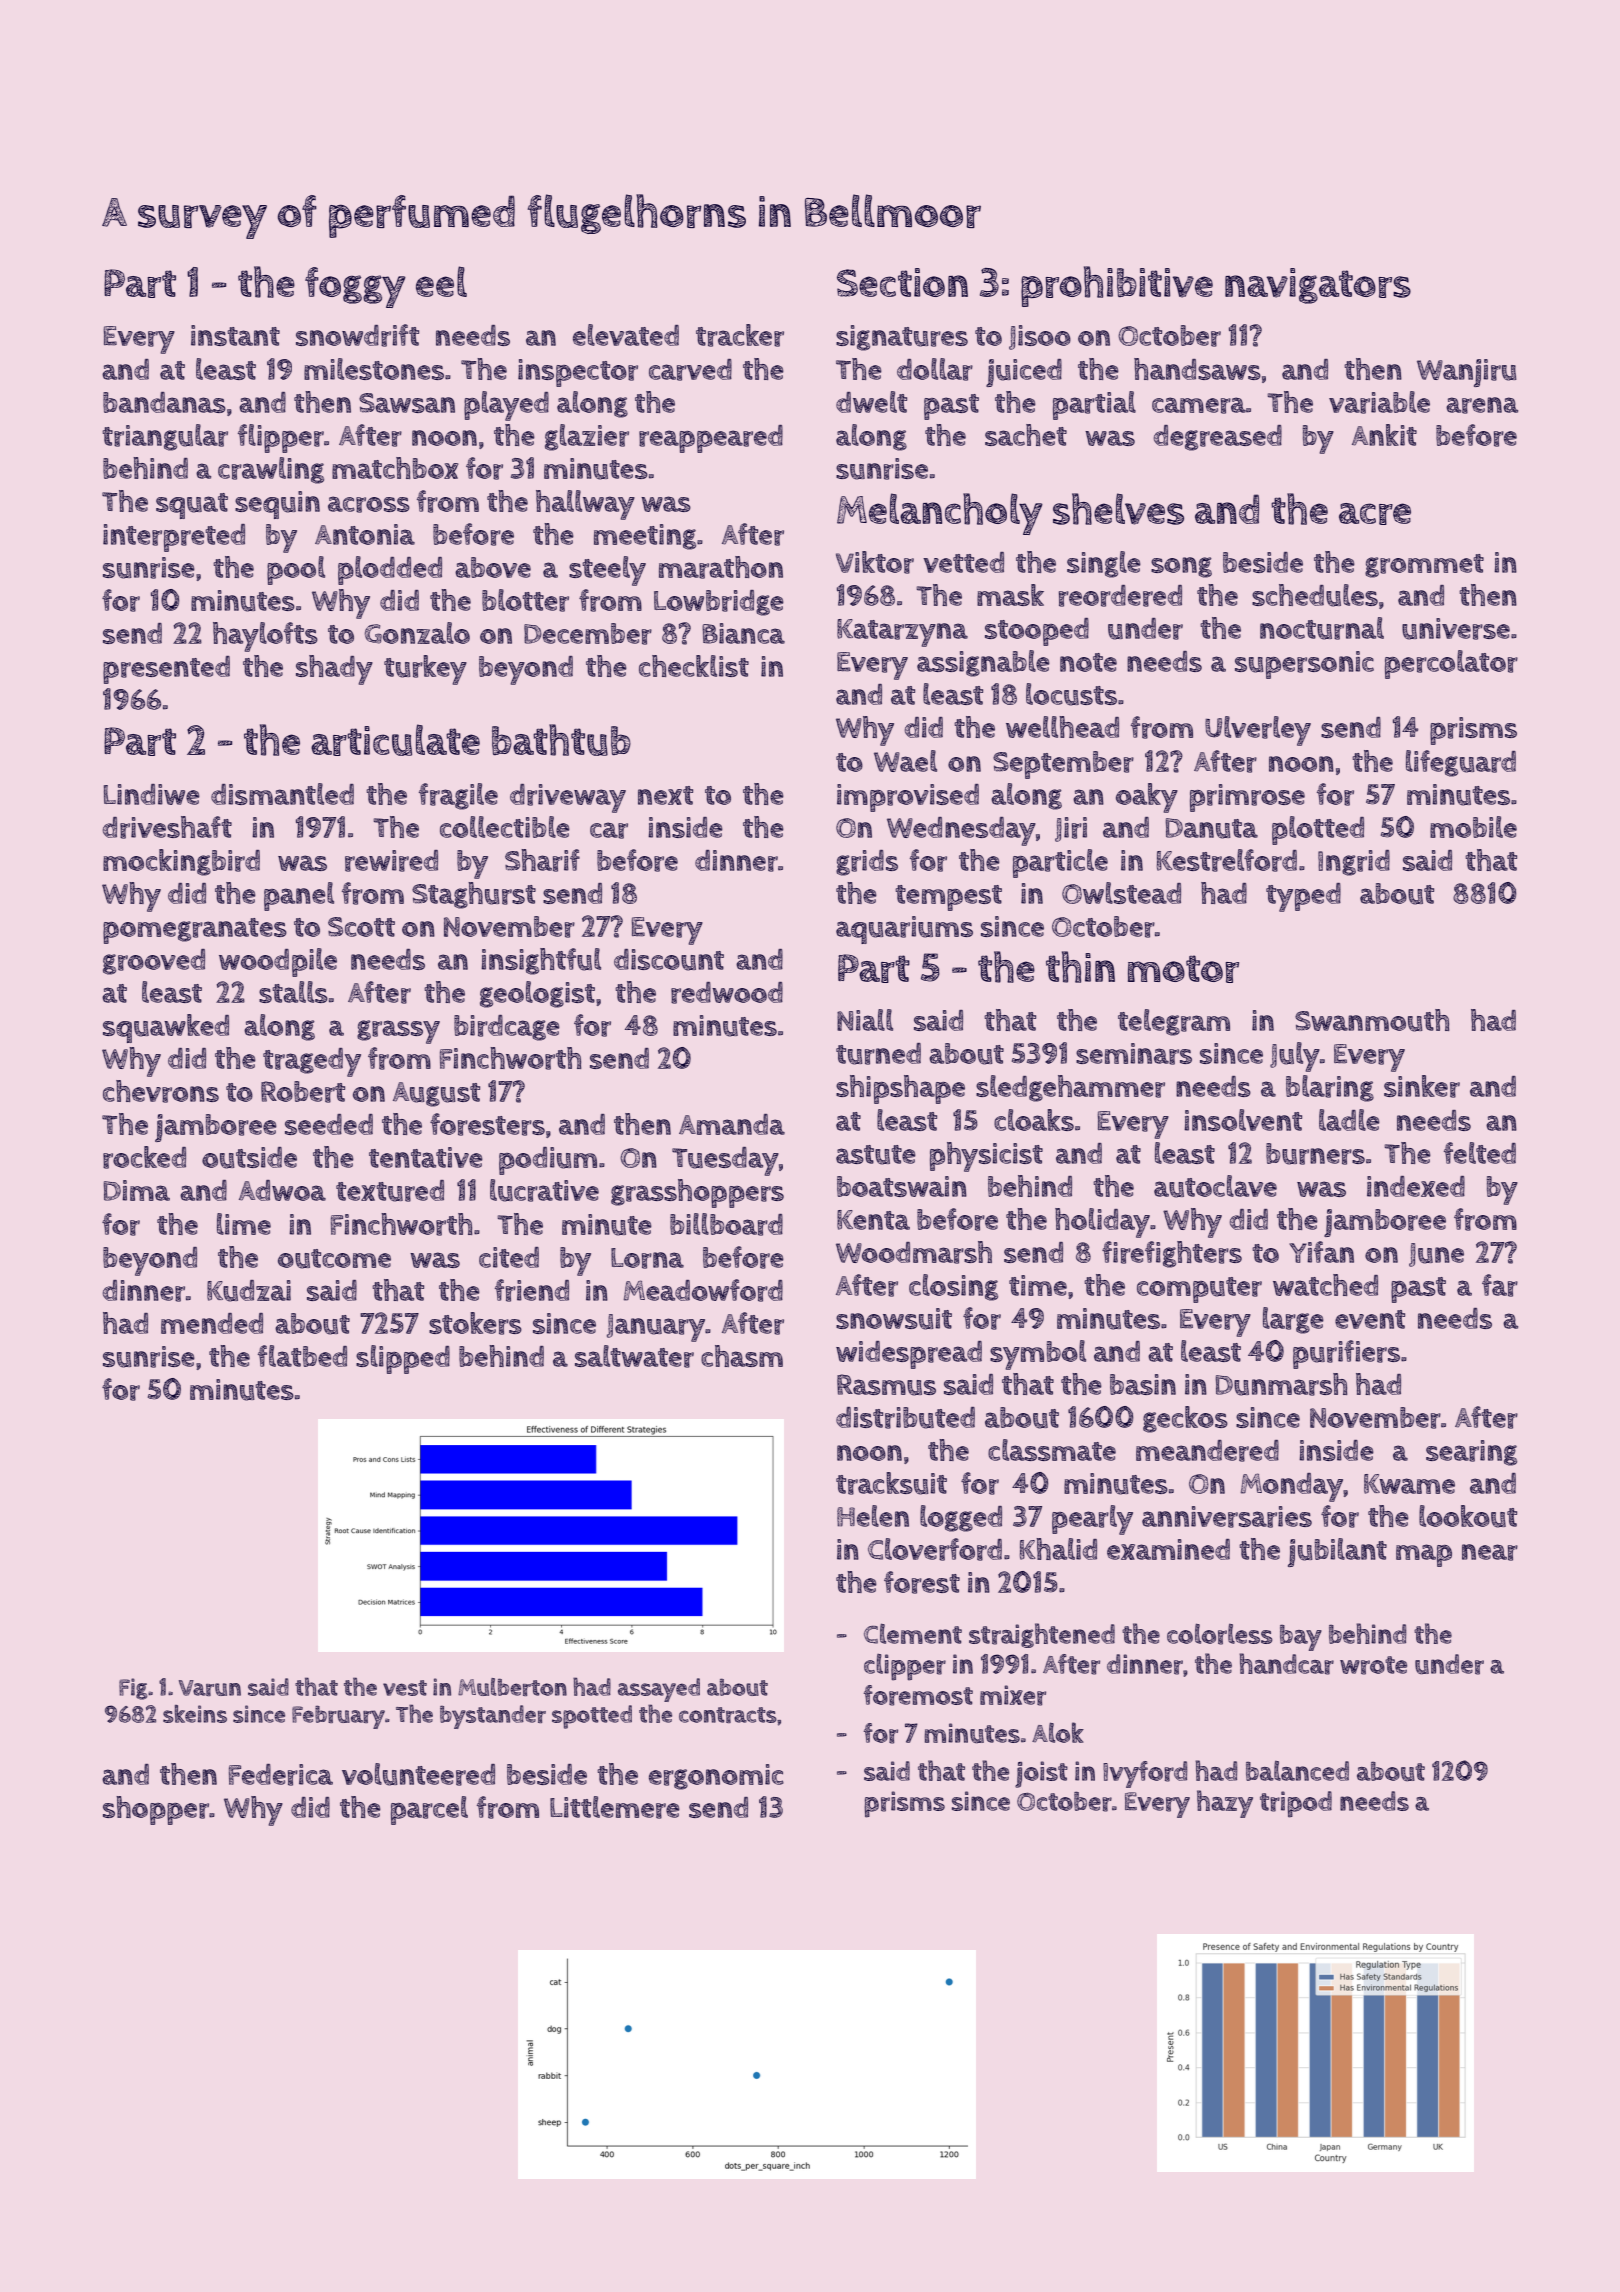 Image resolution: width=1620 pixels, height=2292 pixels. I want to click on outcome, so click(334, 1259).
